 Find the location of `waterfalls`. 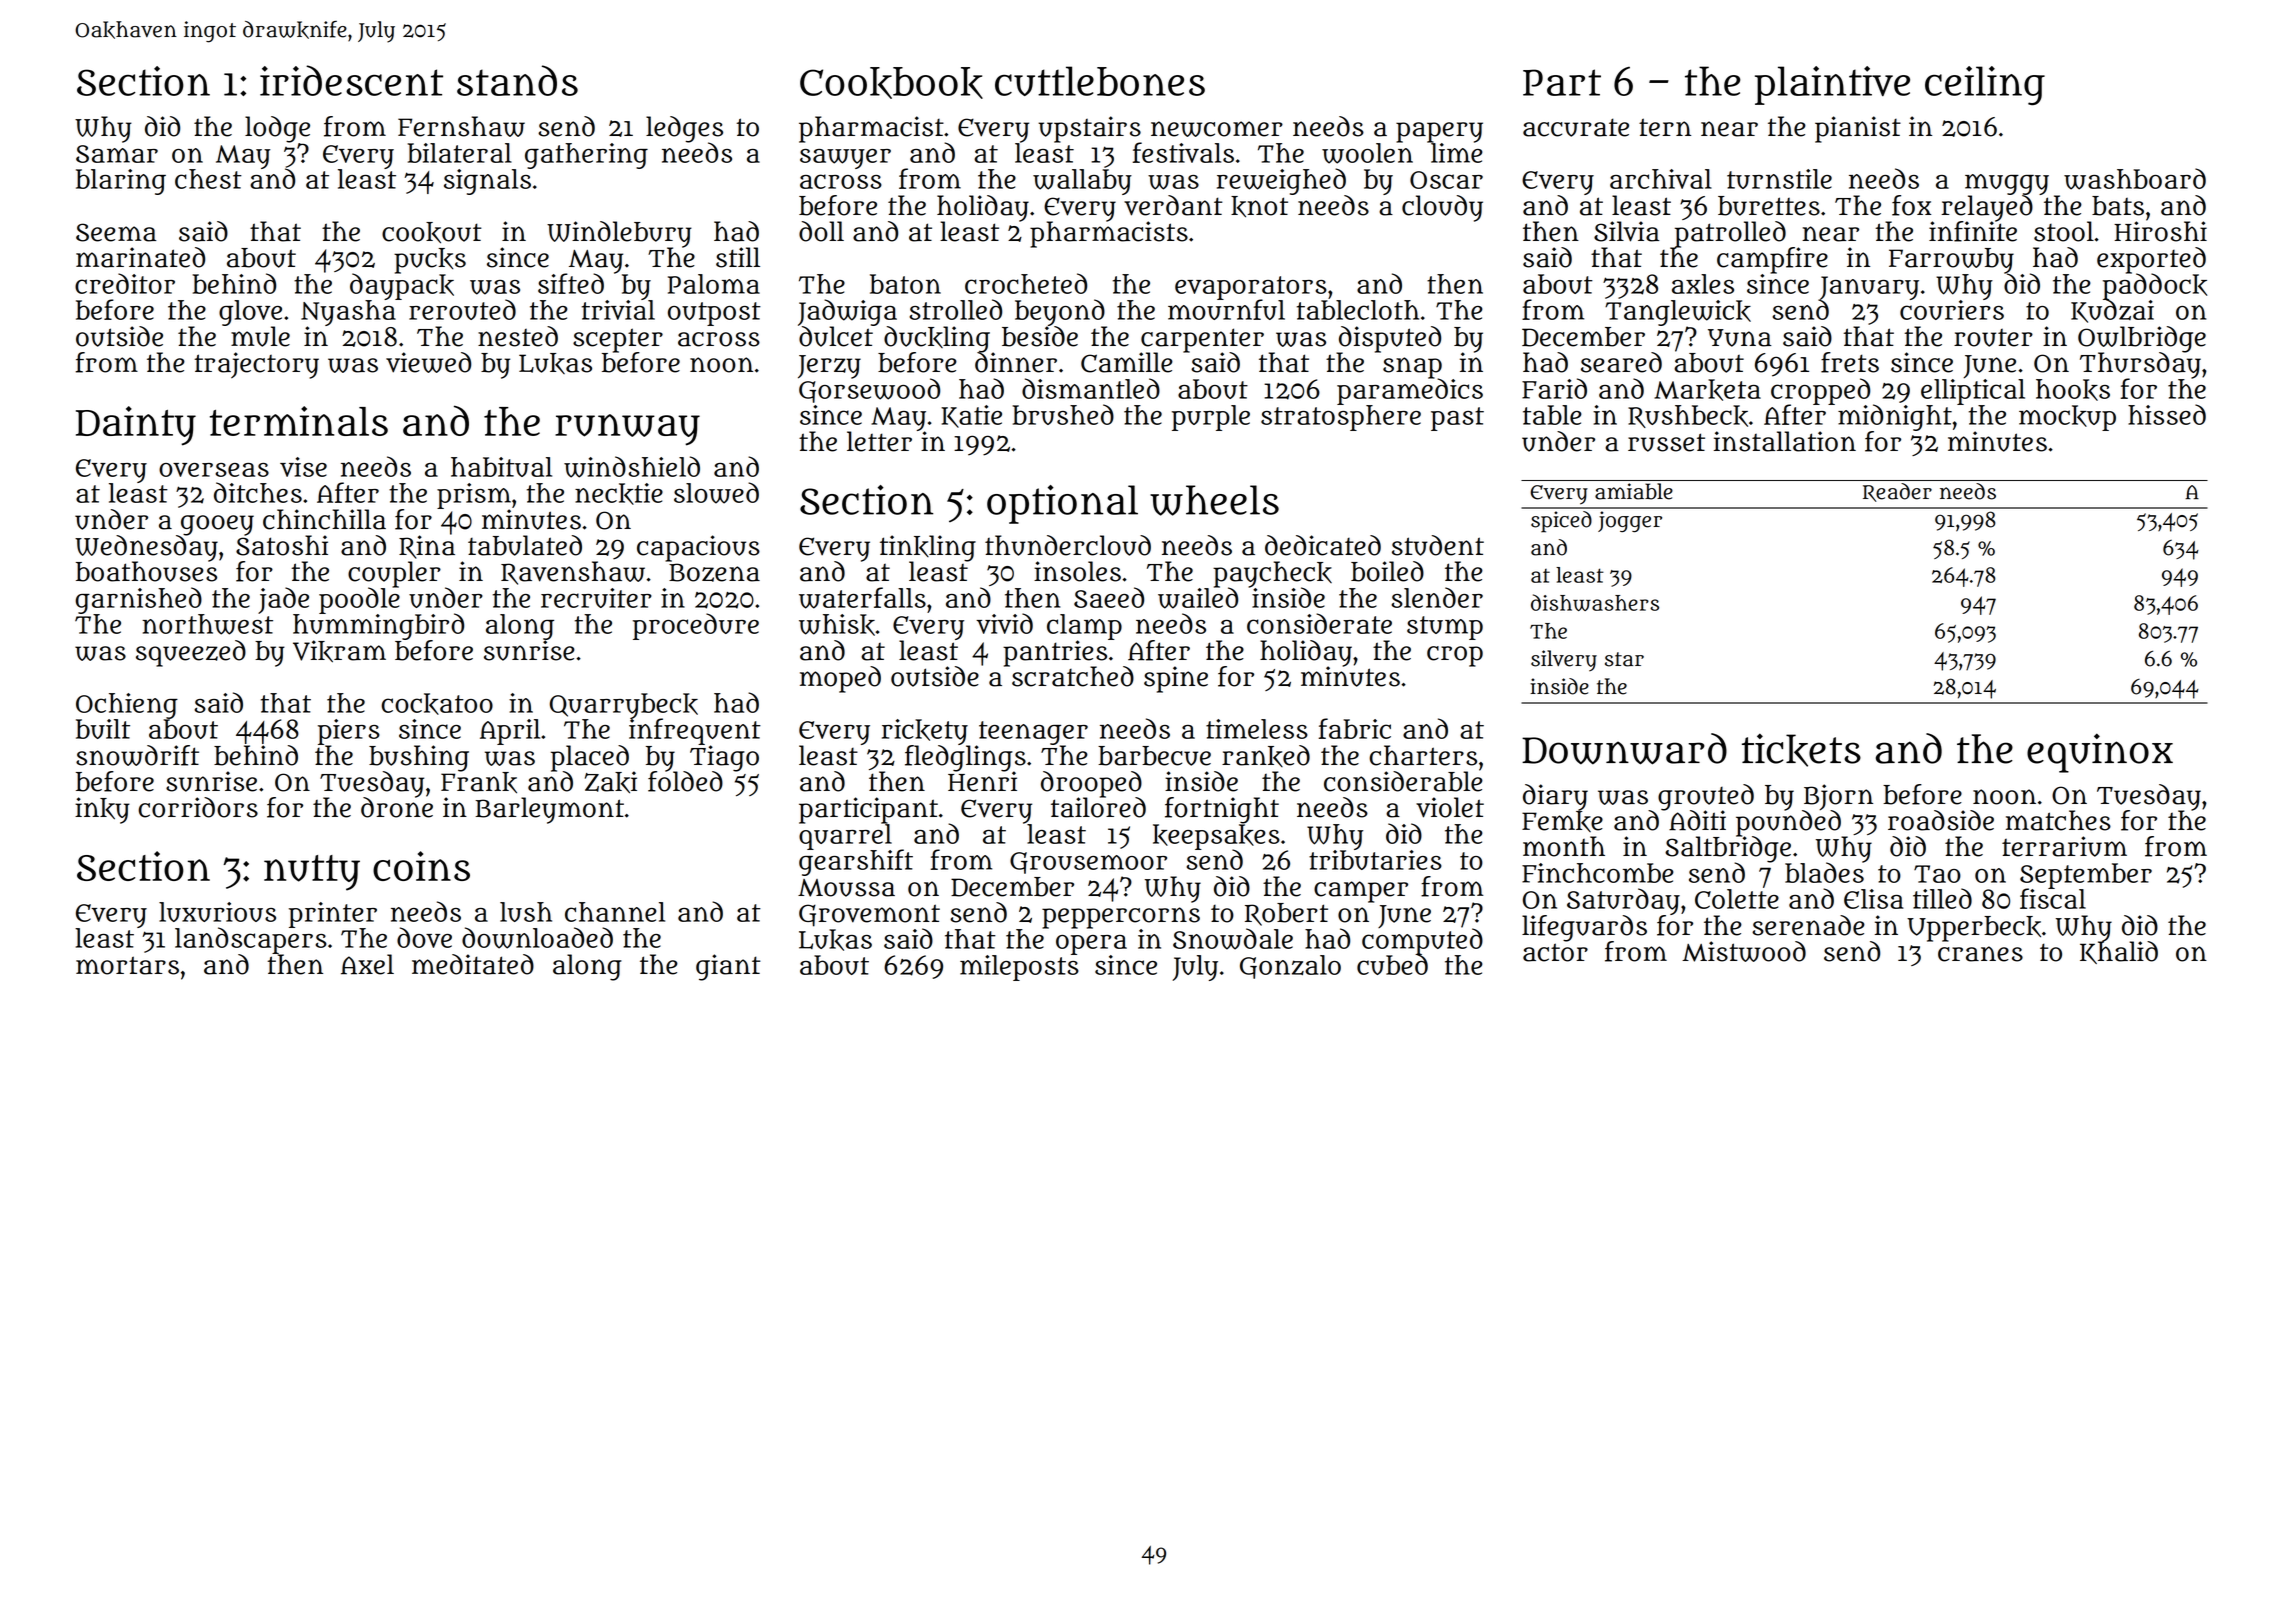

waterfalls is located at coordinates (862, 598).
